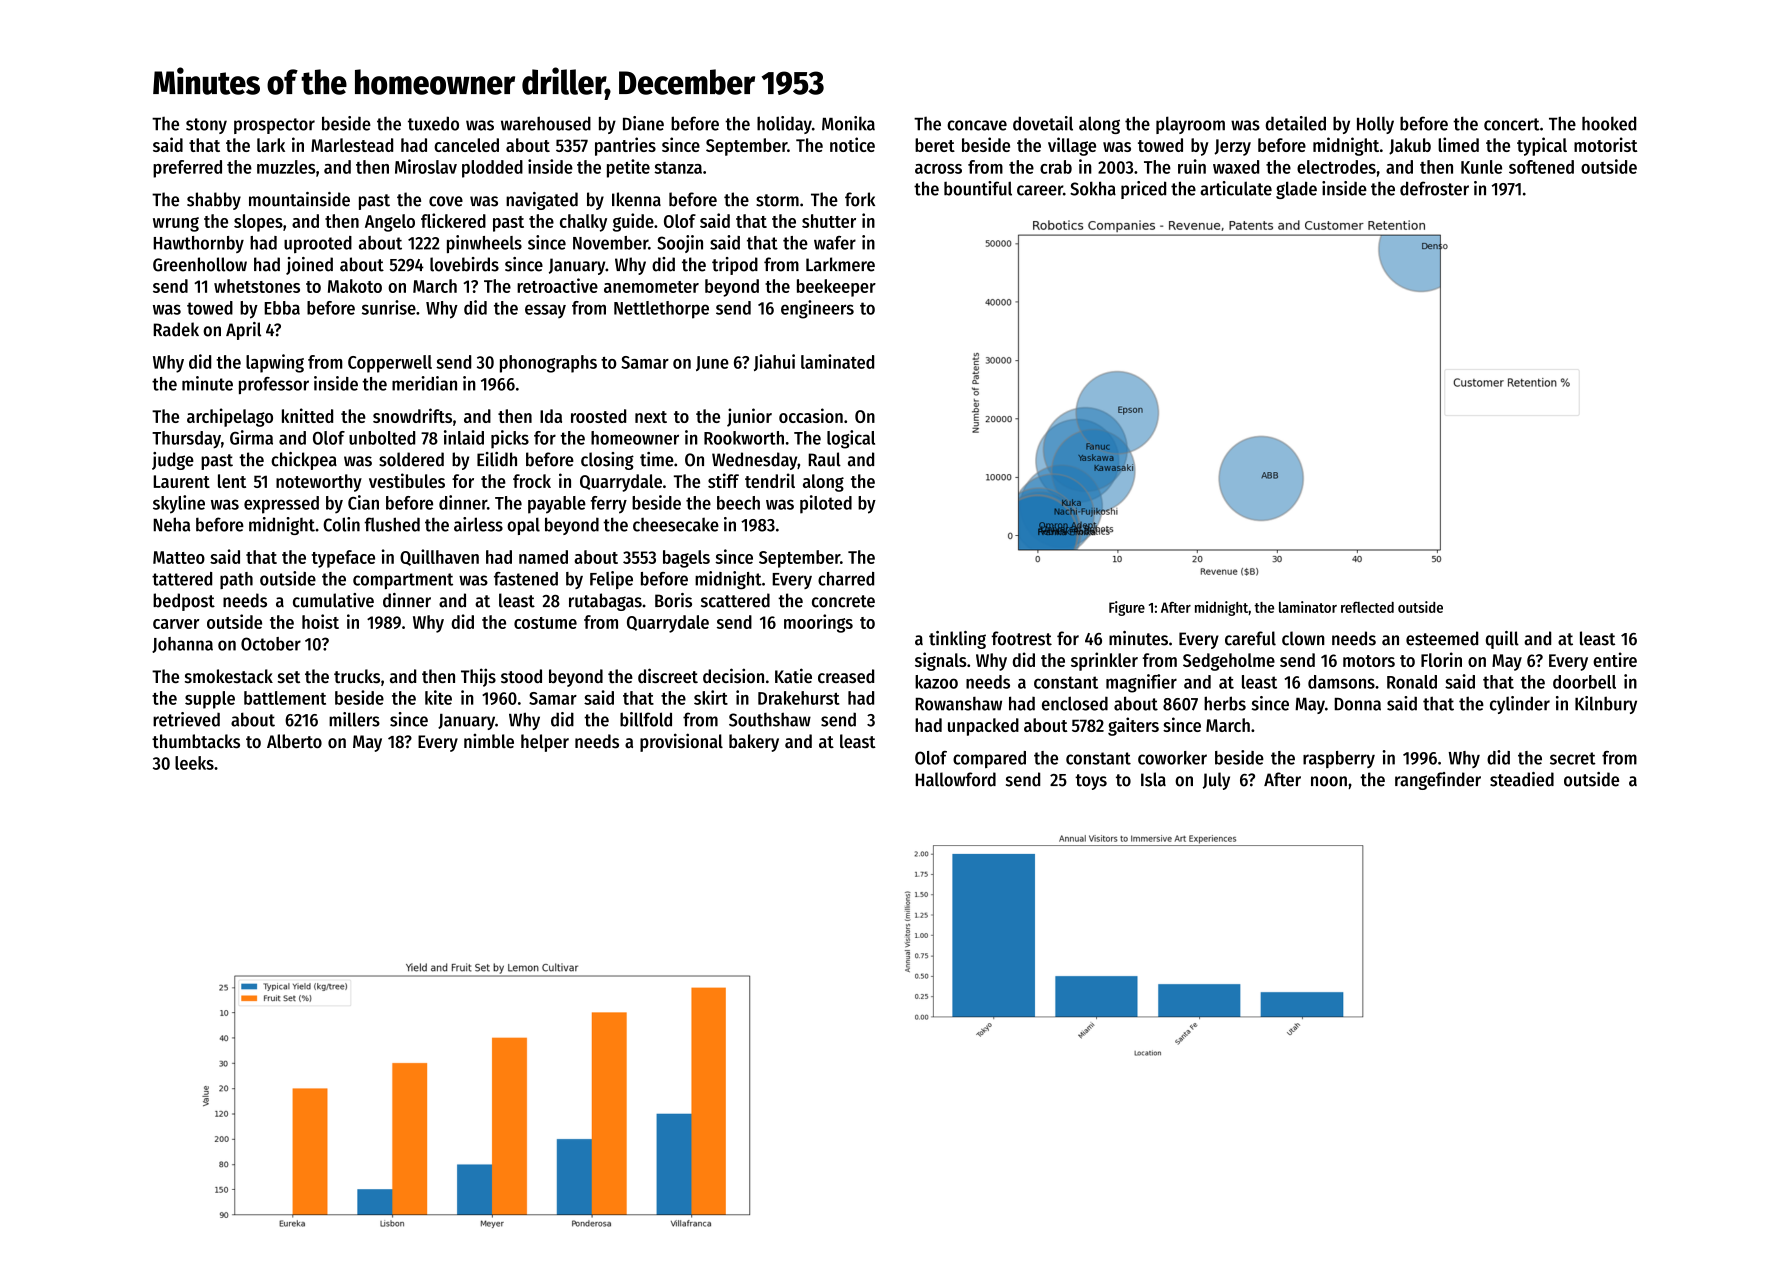  I want to click on dovetail, so click(1043, 123).
